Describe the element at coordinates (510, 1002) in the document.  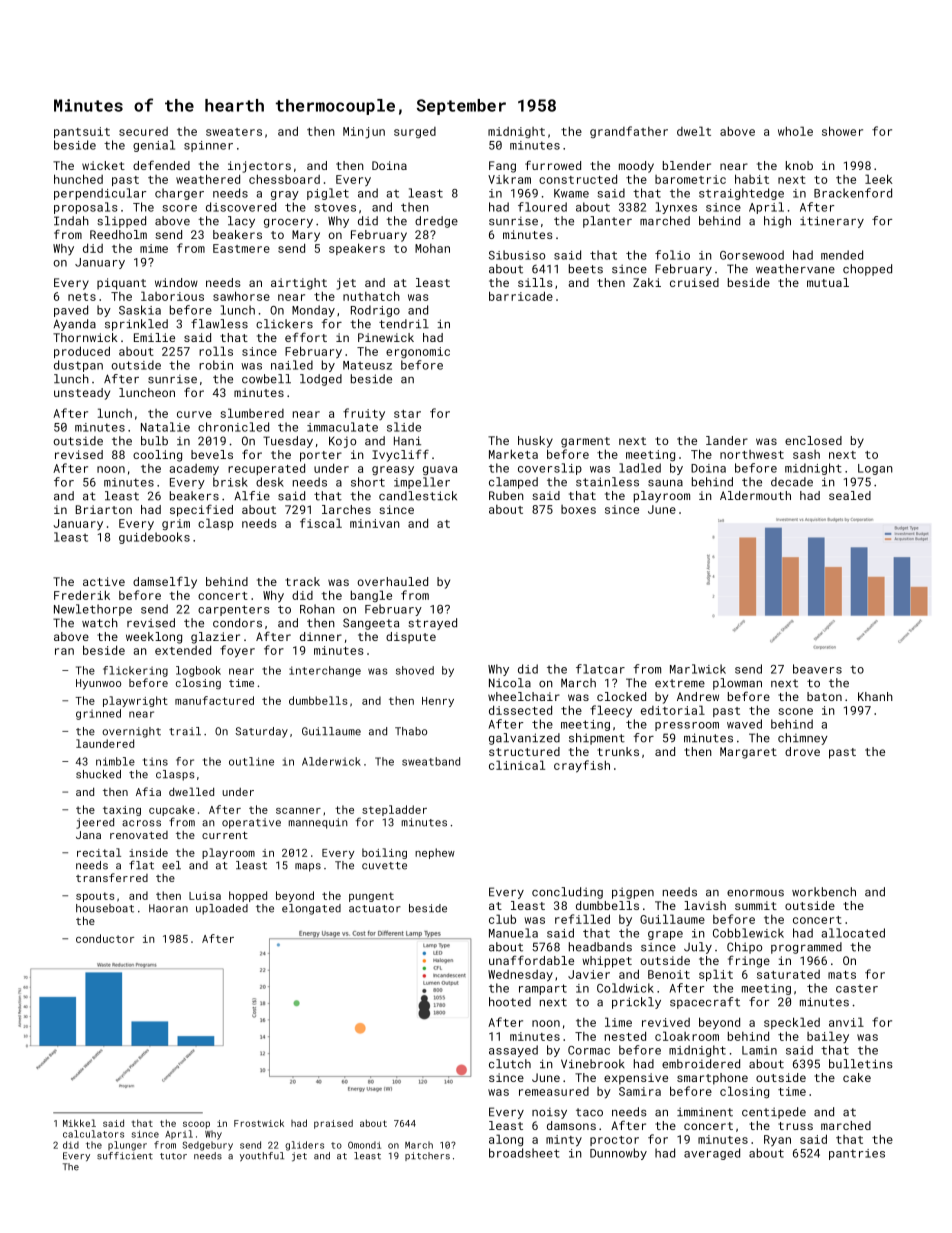
I see `hooted` at that location.
